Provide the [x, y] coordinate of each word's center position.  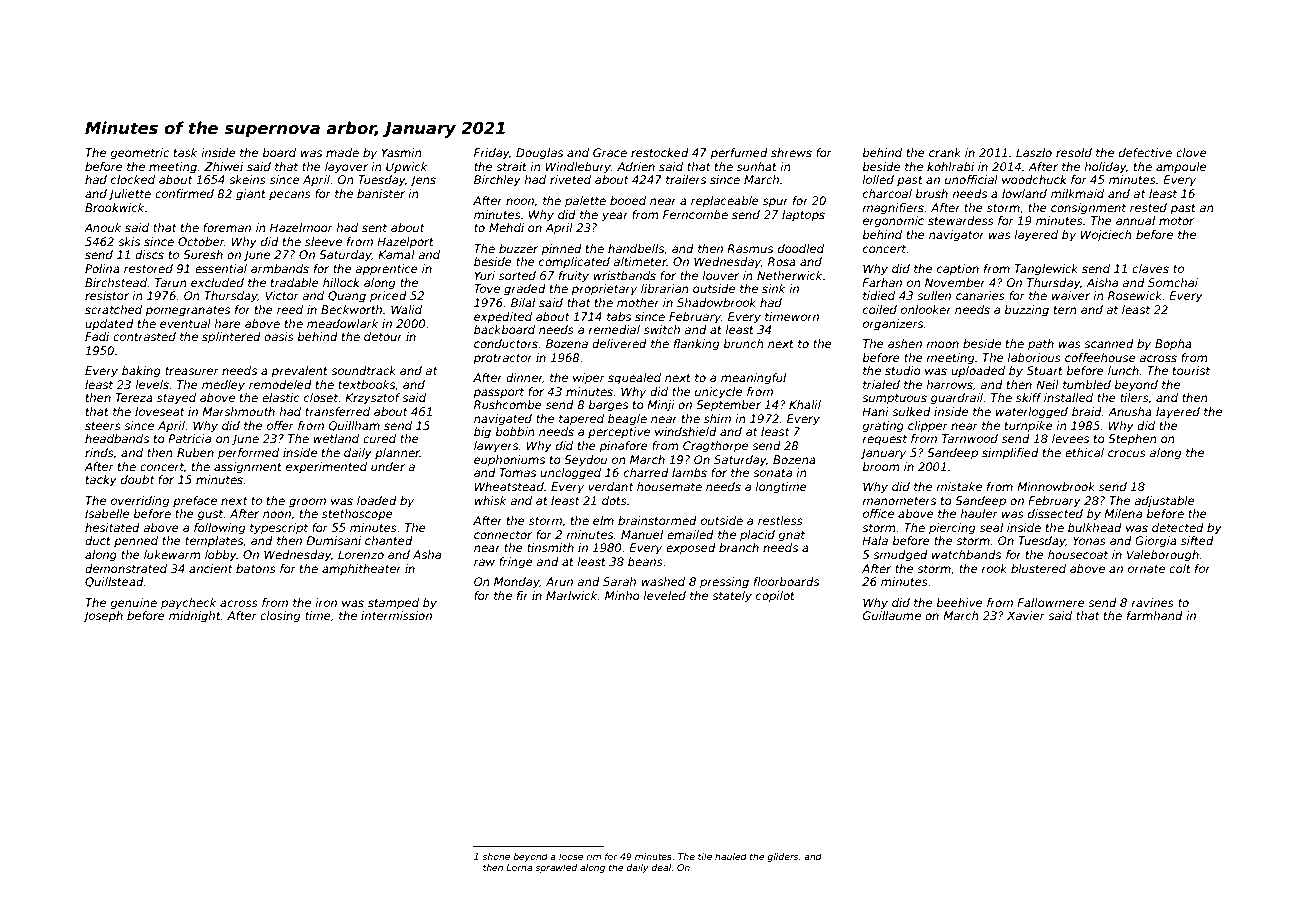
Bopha [1173, 345]
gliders [783, 857]
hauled [731, 856]
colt [1180, 568]
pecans [290, 196]
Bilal [523, 302]
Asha [427, 554]
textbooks [367, 385]
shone [496, 856]
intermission [396, 615]
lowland [1024, 193]
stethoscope [357, 515]
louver [720, 275]
